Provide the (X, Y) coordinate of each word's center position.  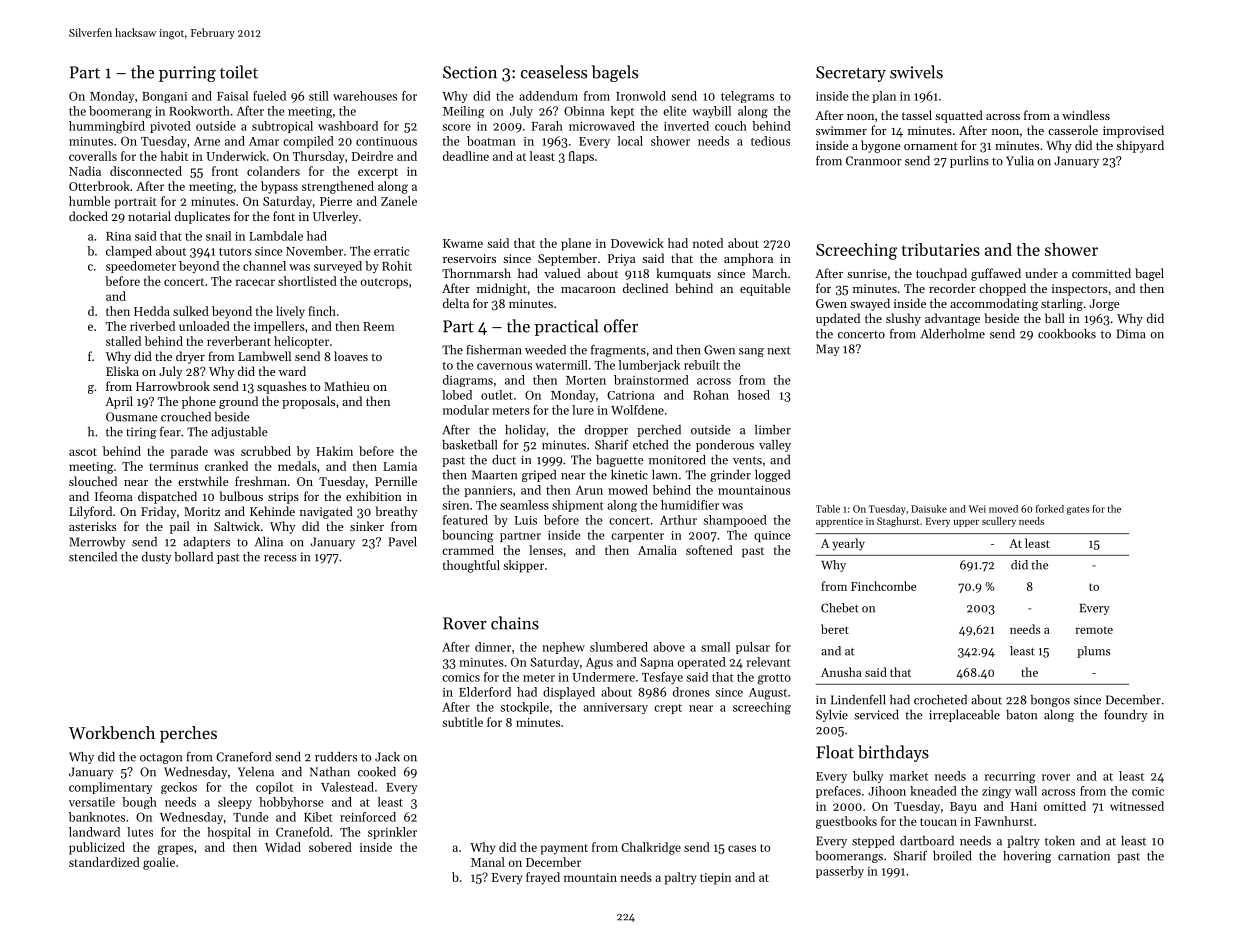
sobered (330, 847)
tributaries (941, 249)
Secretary (851, 74)
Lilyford (90, 512)
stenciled (93, 557)
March (769, 273)
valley (775, 446)
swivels (916, 72)
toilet (239, 72)
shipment (578, 506)
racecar (255, 282)
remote (1094, 630)
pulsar (753, 648)
